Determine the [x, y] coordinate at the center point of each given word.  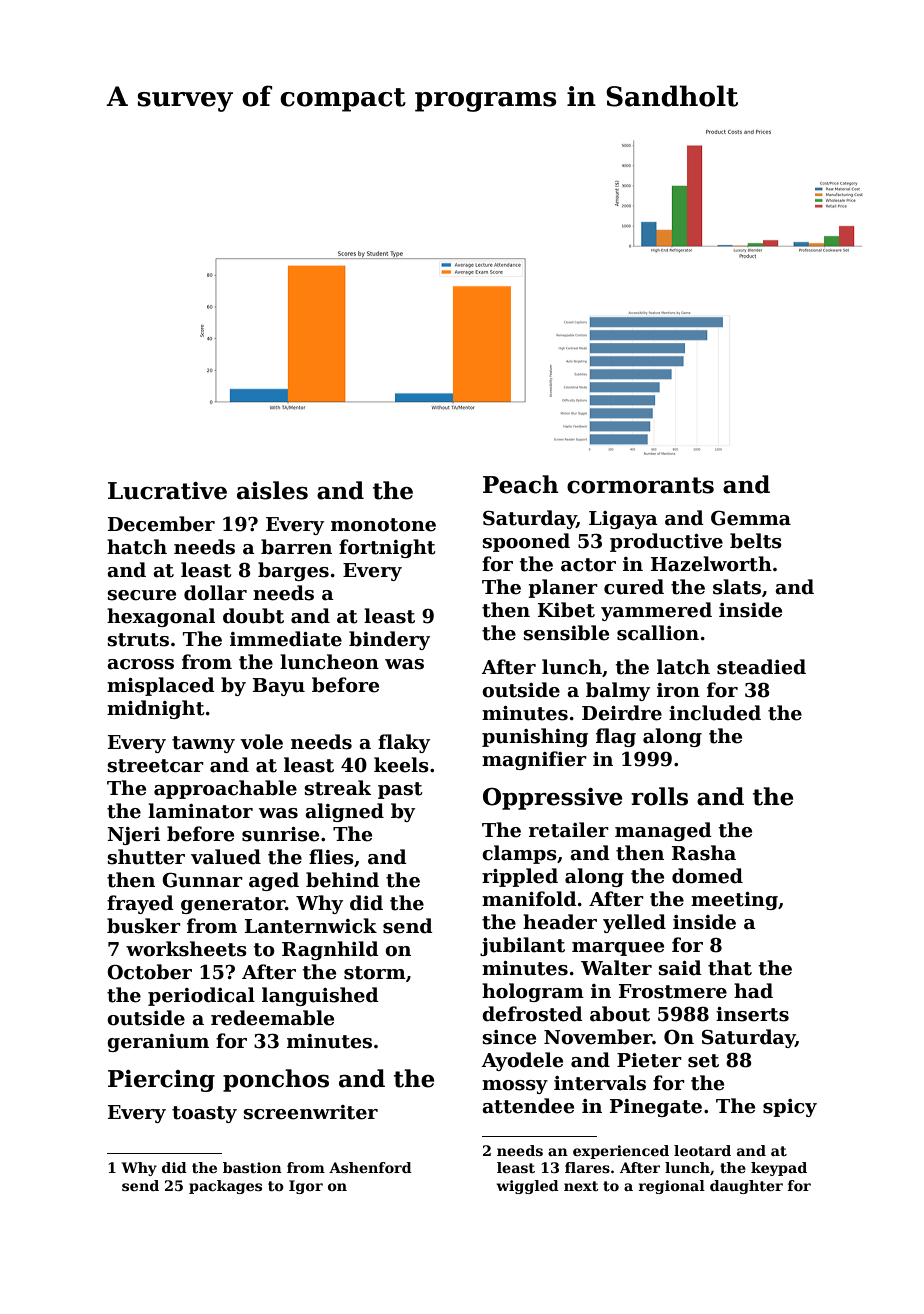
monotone [383, 525]
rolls [659, 796]
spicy [790, 1108]
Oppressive [552, 798]
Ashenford [370, 1167]
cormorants [640, 485]
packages [225, 1187]
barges [293, 571]
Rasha [704, 853]
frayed [140, 904]
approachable [225, 789]
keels [401, 765]
